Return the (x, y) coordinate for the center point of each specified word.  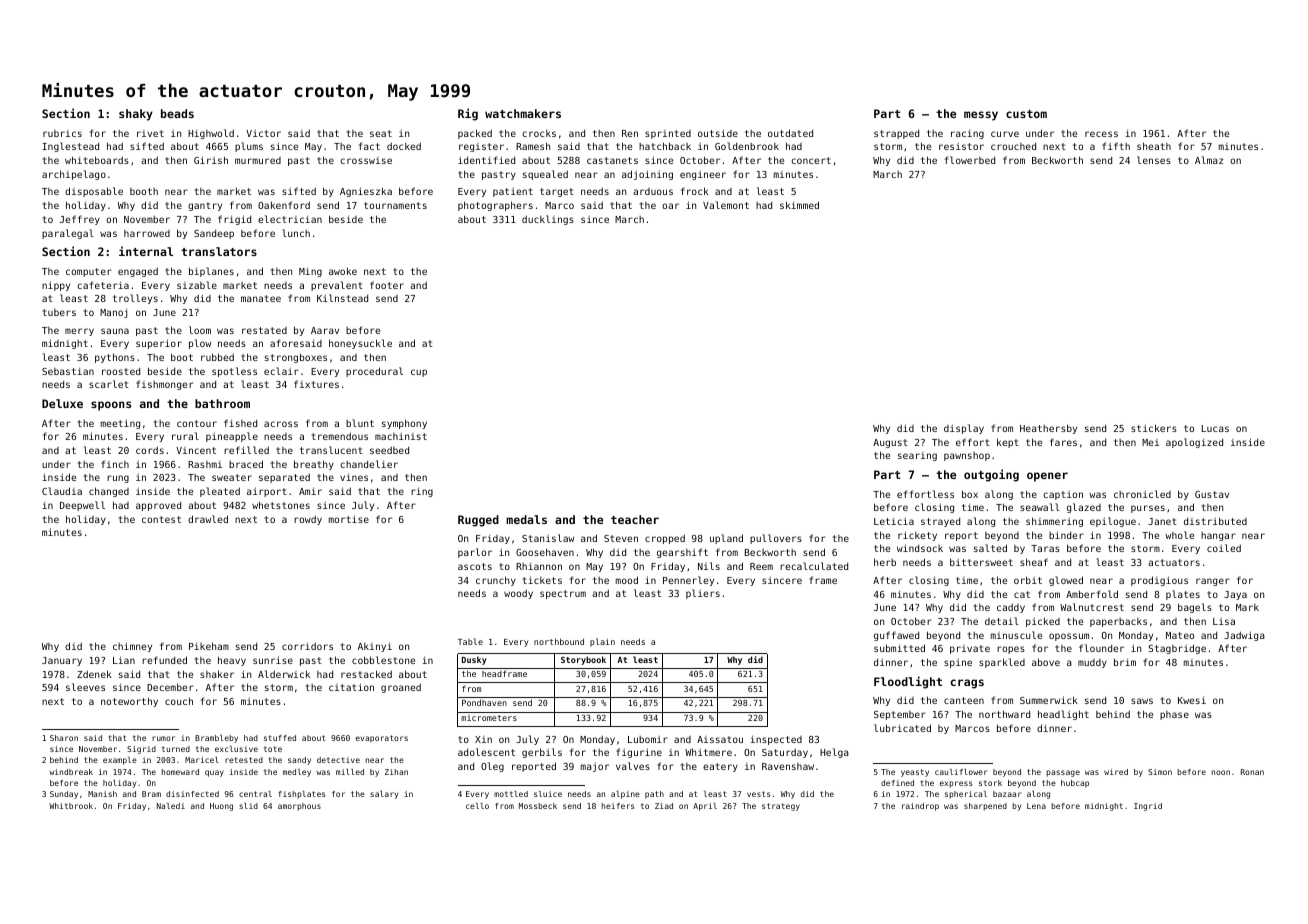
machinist (401, 436)
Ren (630, 133)
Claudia (62, 491)
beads (177, 113)
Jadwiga (1244, 636)
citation (351, 687)
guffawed (896, 636)
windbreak (71, 772)
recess (1101, 134)
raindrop (920, 807)
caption (1063, 495)
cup (419, 373)
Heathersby (1048, 429)
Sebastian (68, 371)
